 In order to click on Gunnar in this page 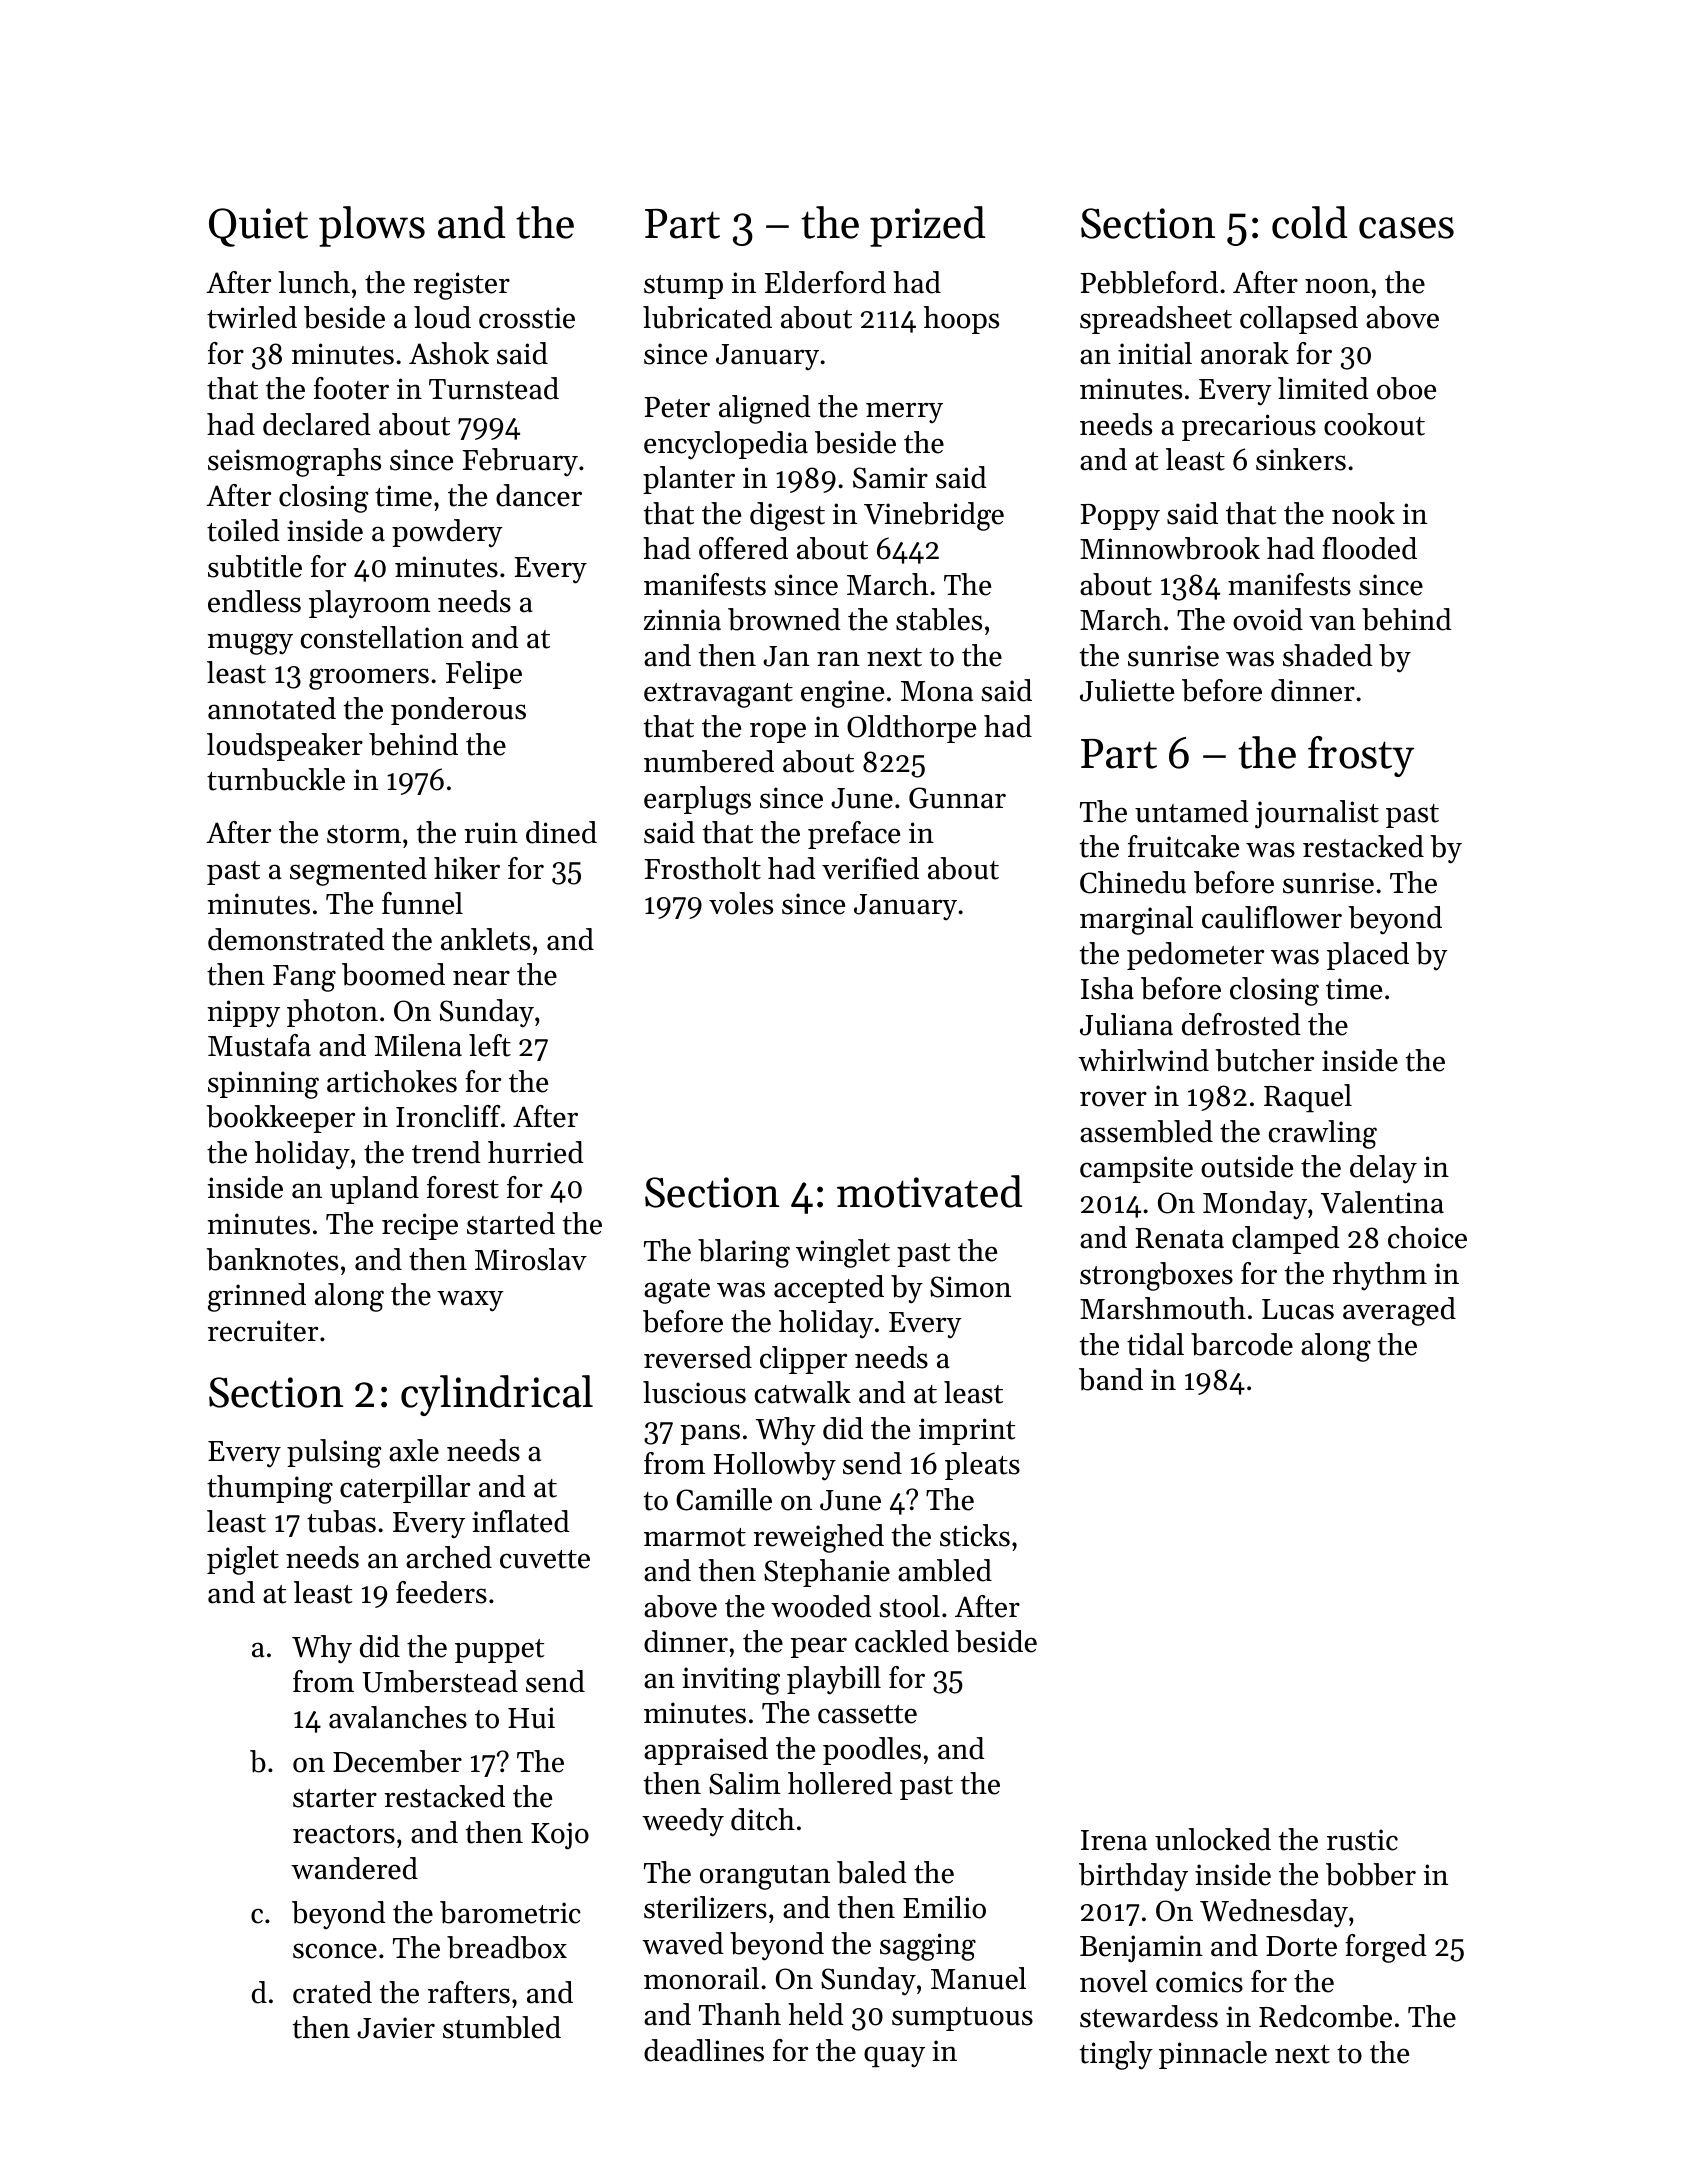, I will do `click(957, 798)`.
